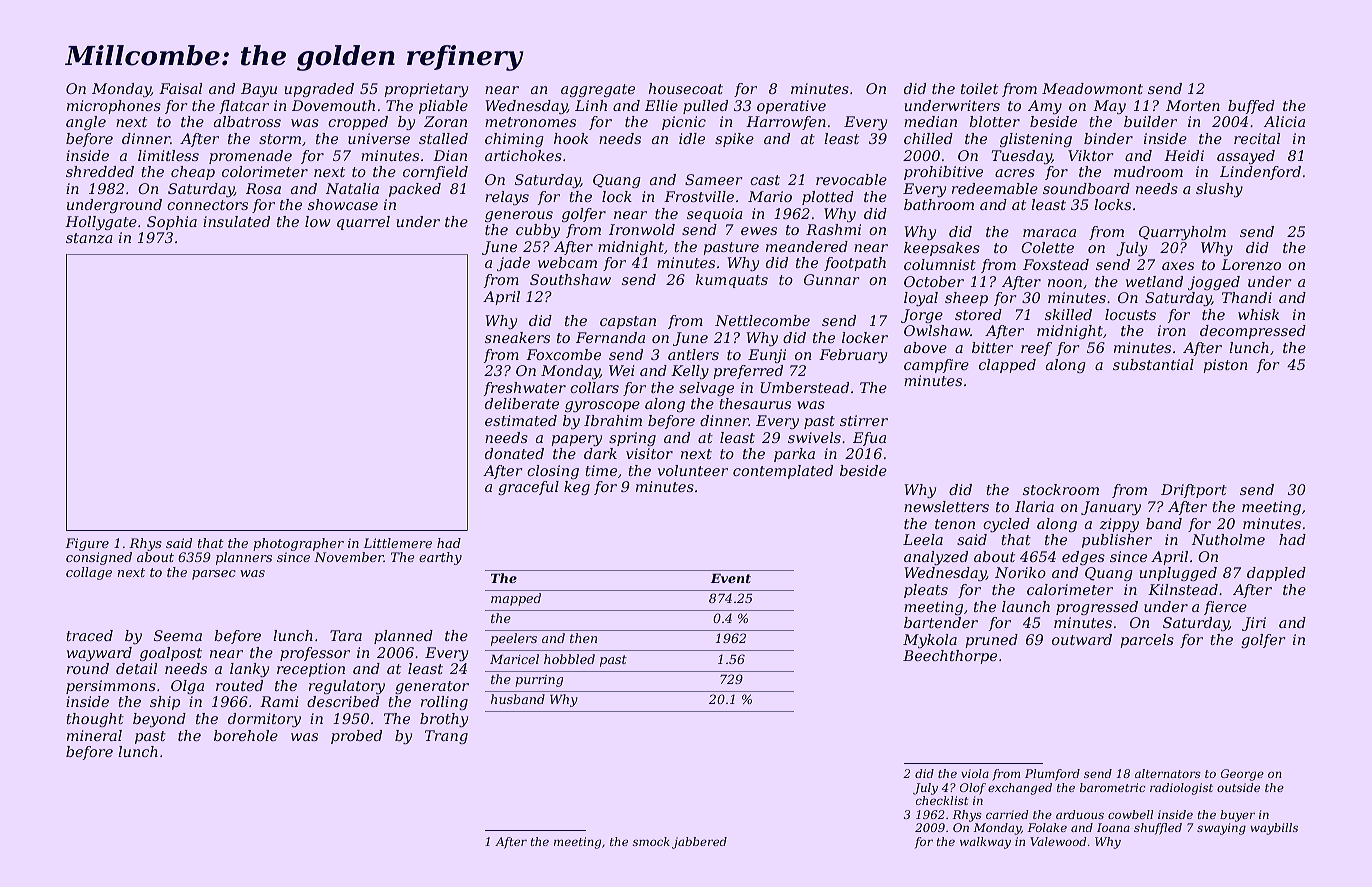  I want to click on ewes, so click(759, 231).
